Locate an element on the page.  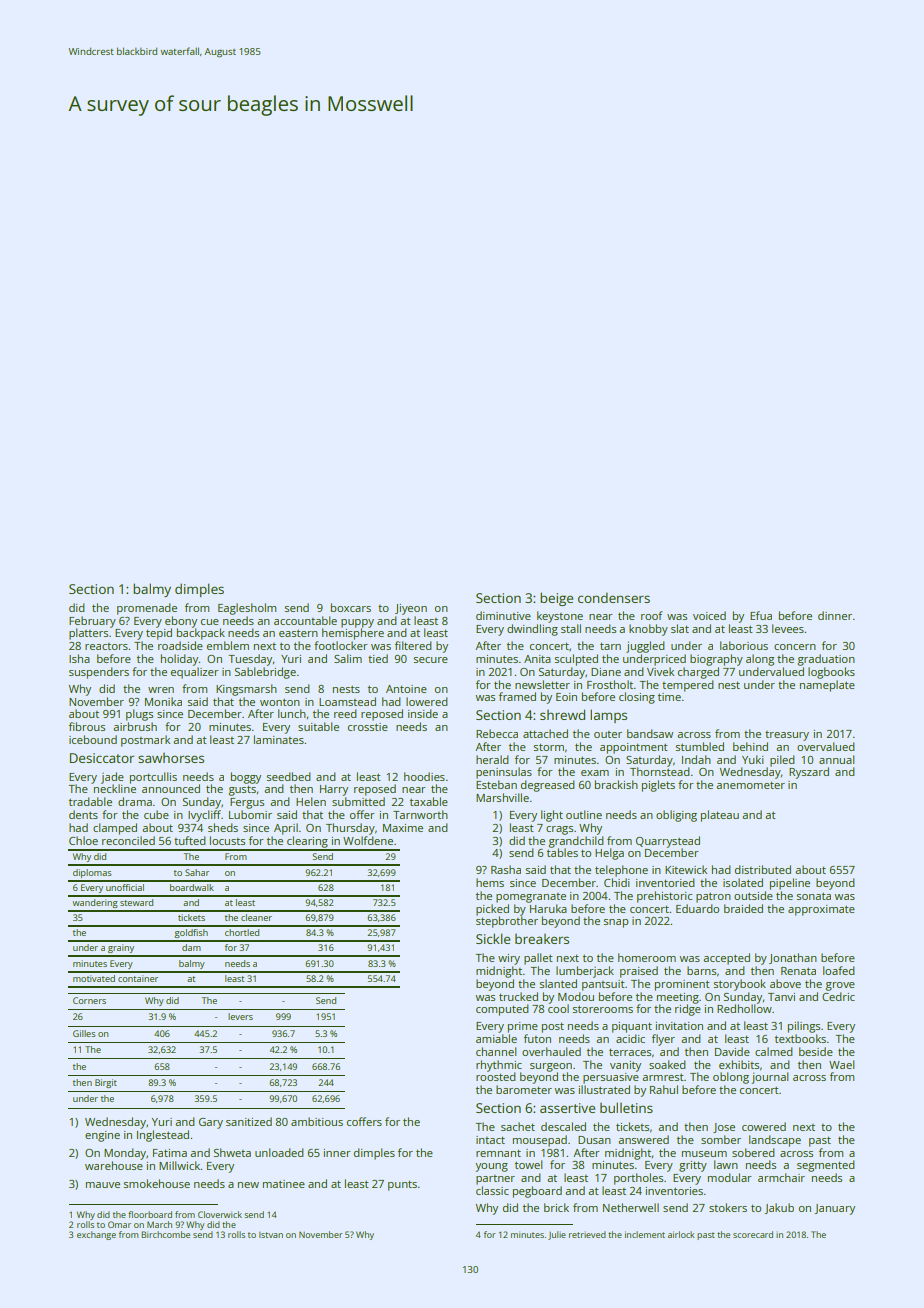
partner is located at coordinates (495, 1180).
